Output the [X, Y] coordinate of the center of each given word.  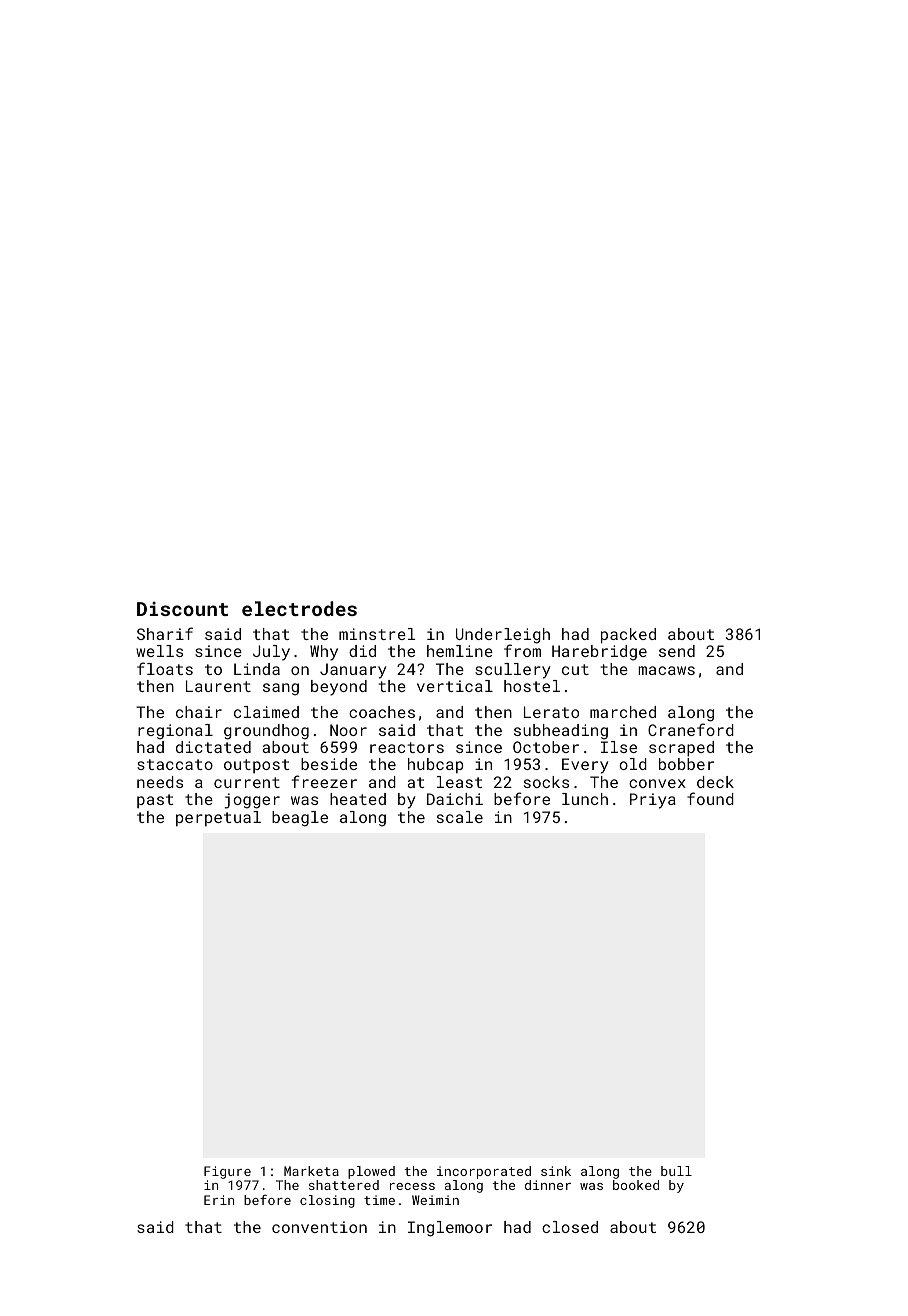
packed [628, 636]
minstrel [377, 634]
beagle [300, 819]
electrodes [299, 608]
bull [676, 1171]
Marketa [311, 1171]
